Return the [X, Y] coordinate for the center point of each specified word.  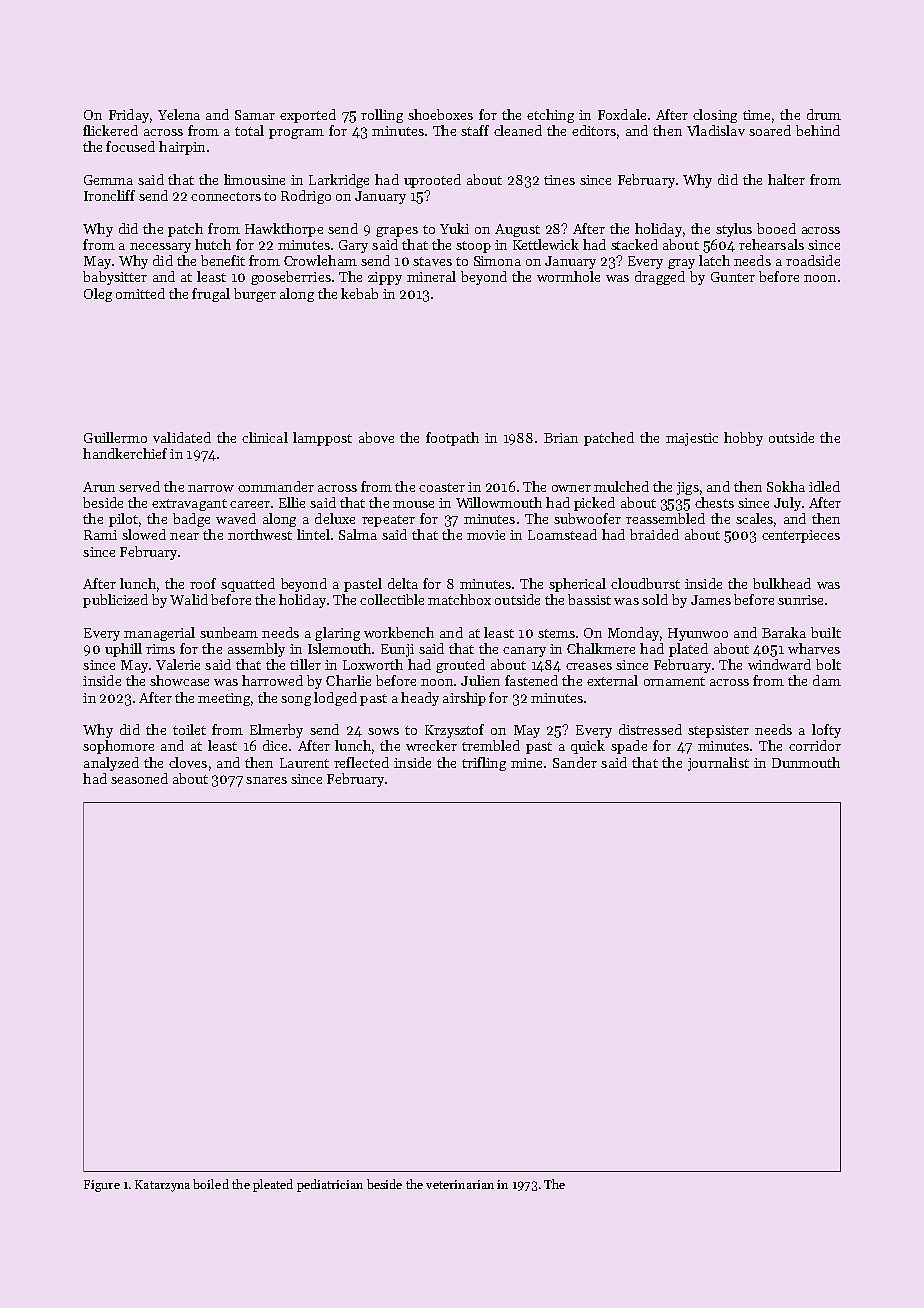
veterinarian [460, 1184]
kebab [359, 293]
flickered [110, 130]
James [711, 600]
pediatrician [330, 1185]
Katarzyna [162, 1186]
